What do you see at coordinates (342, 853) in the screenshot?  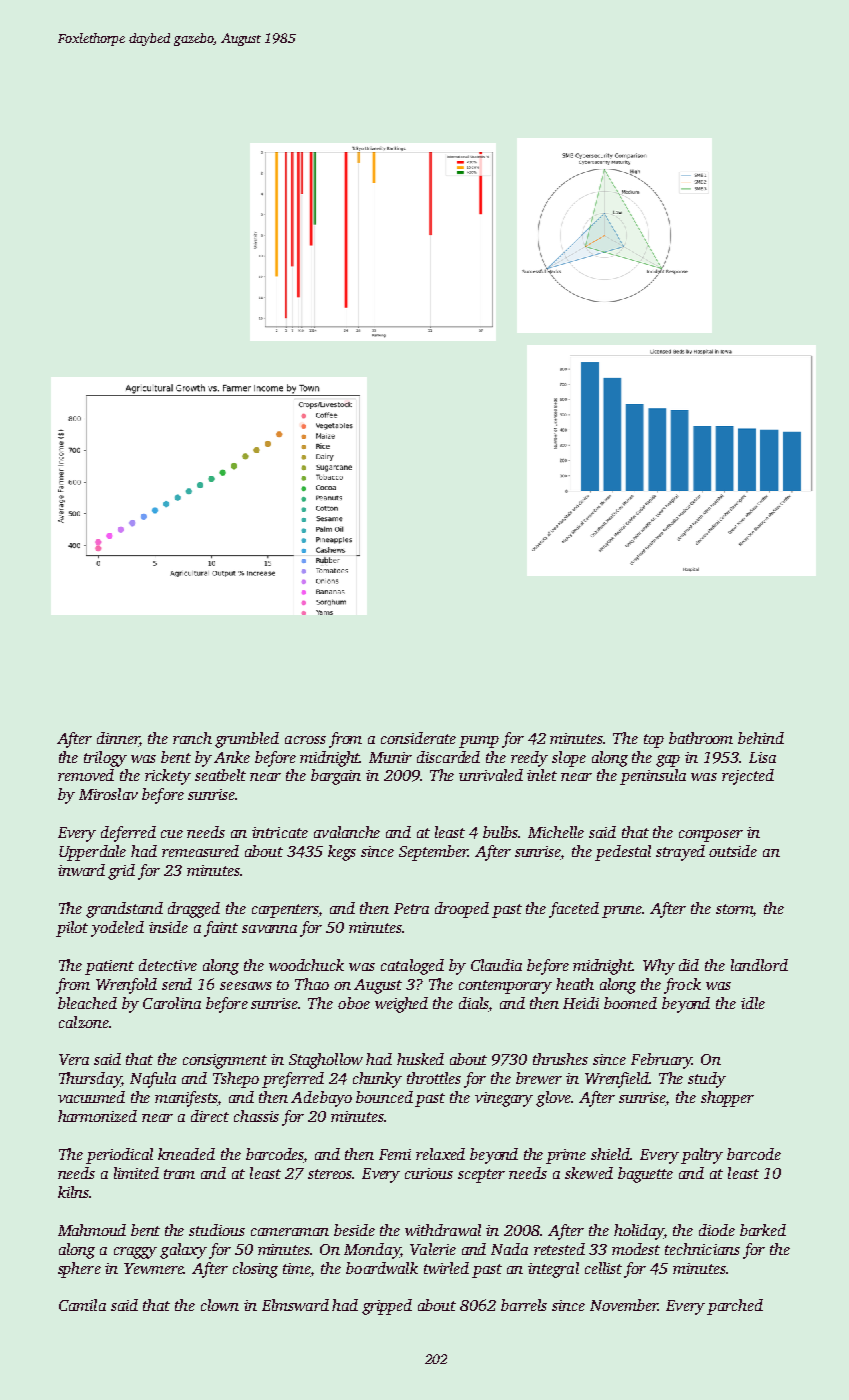 I see `kegs` at bounding box center [342, 853].
